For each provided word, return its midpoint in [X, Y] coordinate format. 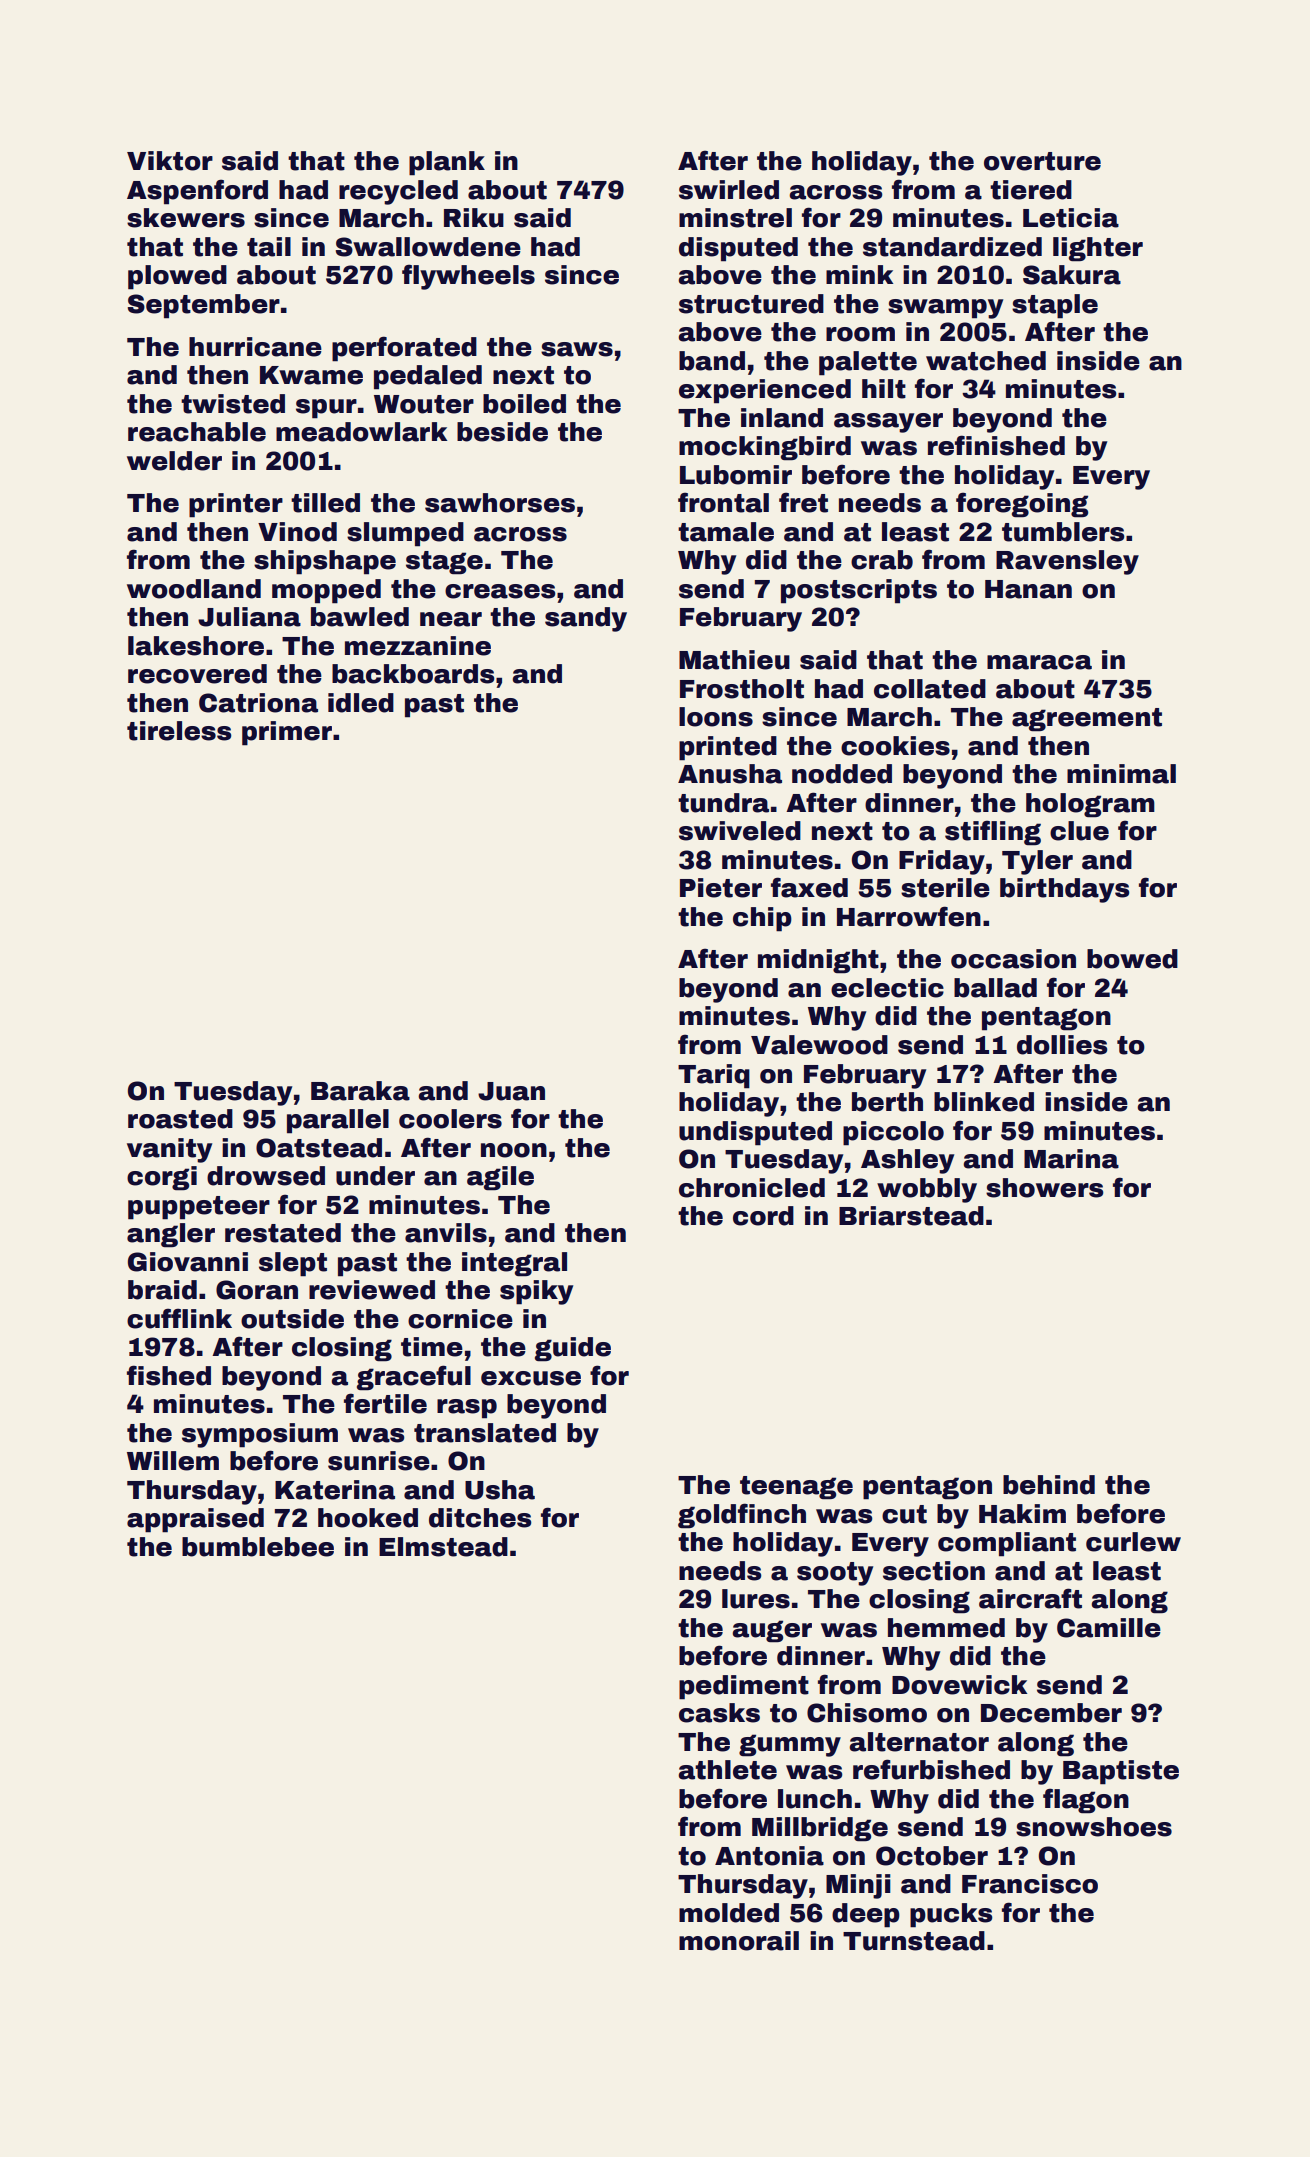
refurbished [931, 1769]
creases [500, 591]
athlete [728, 1770]
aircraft [1030, 1598]
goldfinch [742, 1516]
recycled [398, 192]
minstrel [735, 218]
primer [287, 733]
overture [1042, 161]
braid [162, 1290]
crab [882, 560]
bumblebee [258, 1547]
